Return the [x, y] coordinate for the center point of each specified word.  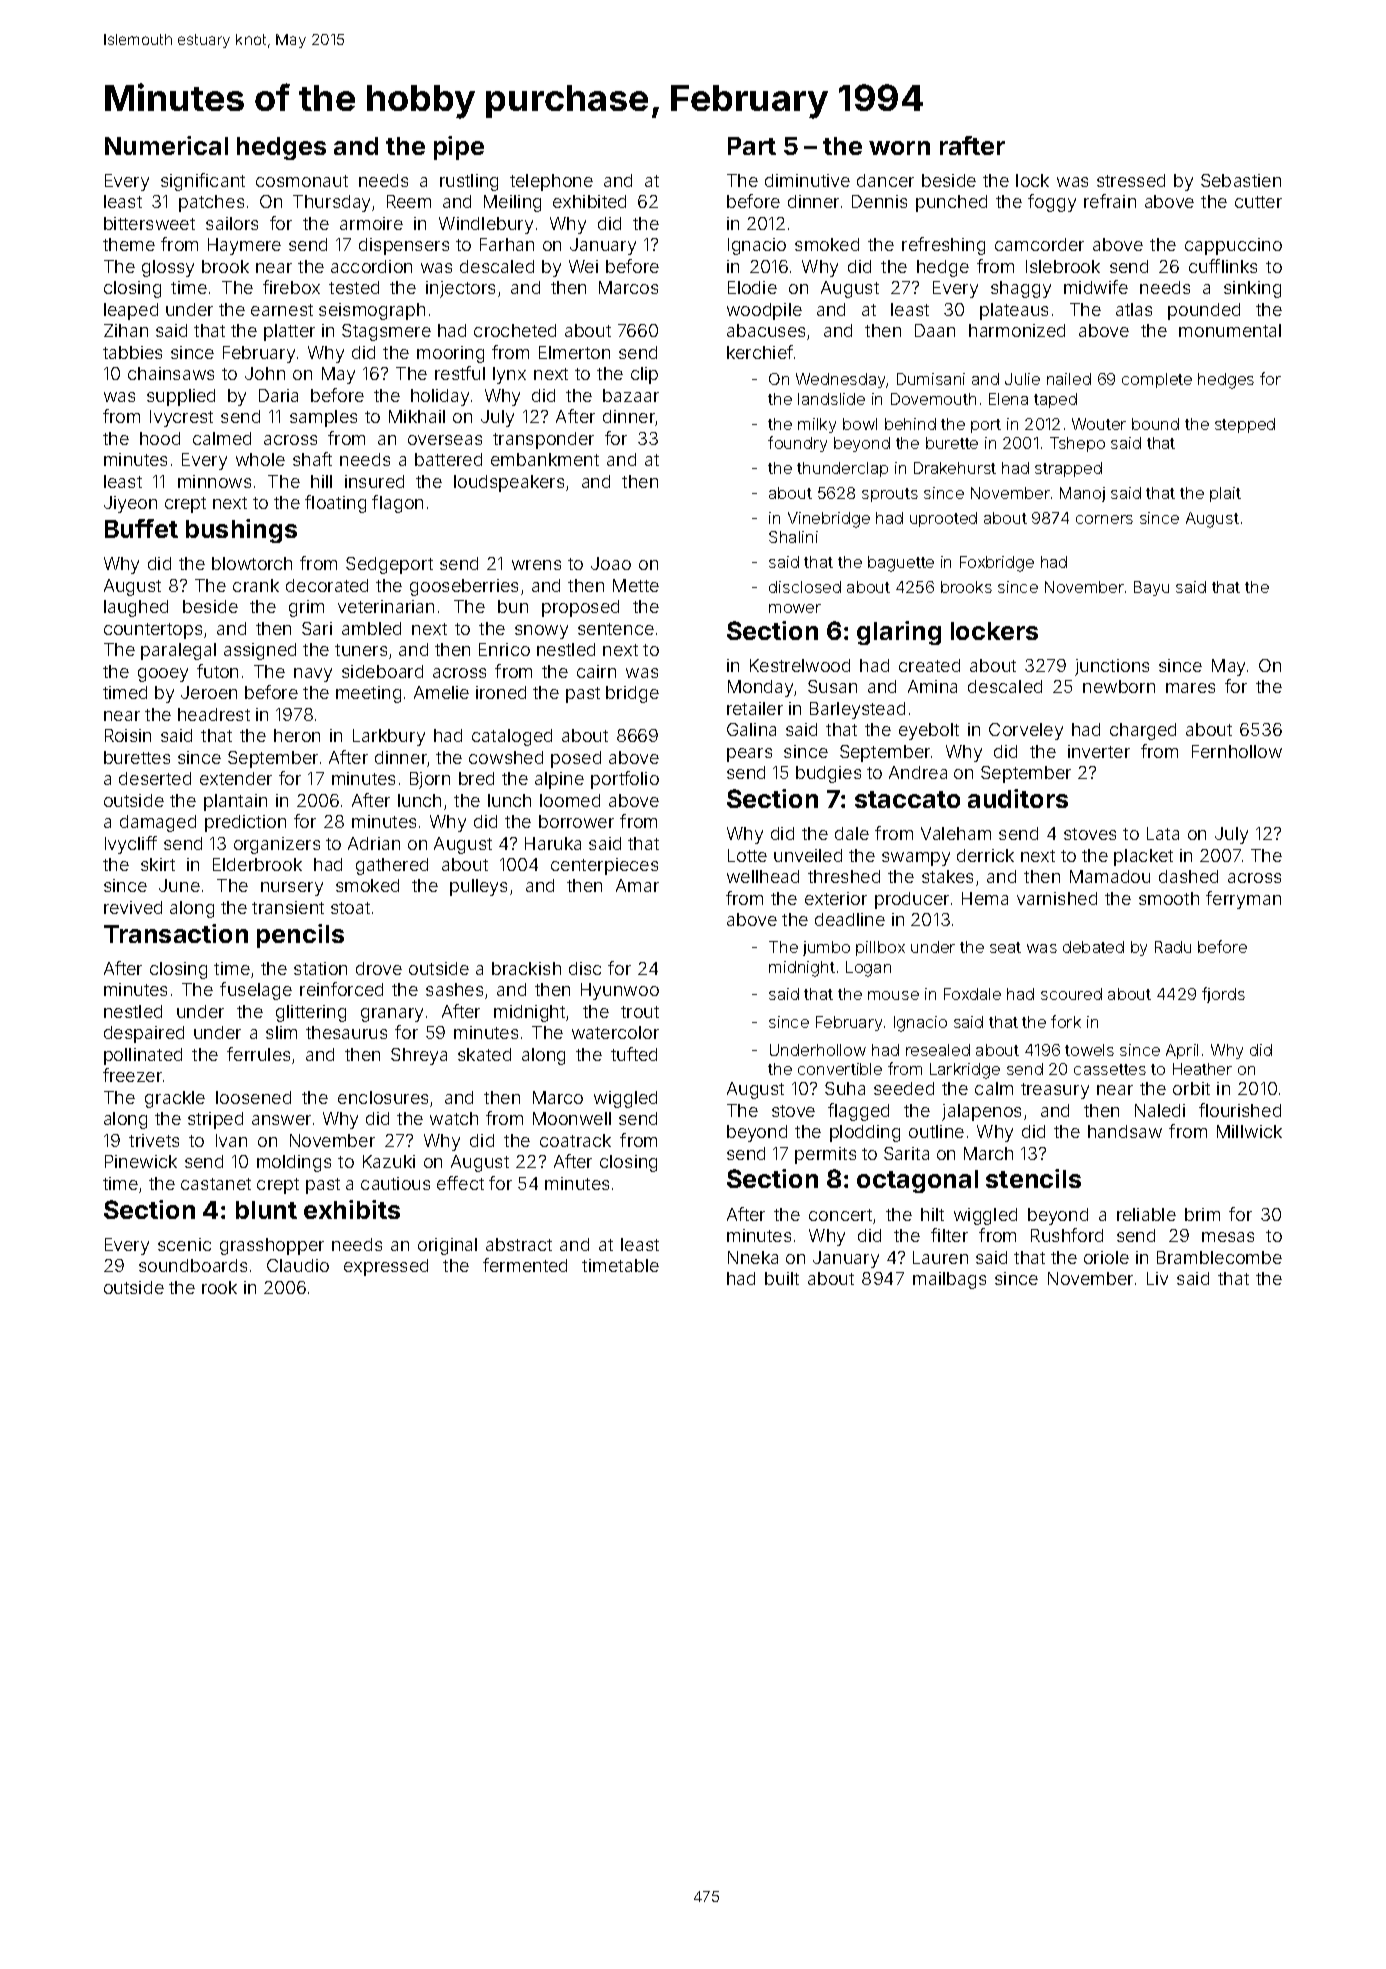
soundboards [193, 1265]
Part [752, 146]
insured [374, 481]
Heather [1202, 1069]
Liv [1157, 1278]
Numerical [166, 145]
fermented [525, 1265]
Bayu [1151, 588]
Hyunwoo [620, 991]
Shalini [793, 537]
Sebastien [1241, 180]
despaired [144, 1034]
